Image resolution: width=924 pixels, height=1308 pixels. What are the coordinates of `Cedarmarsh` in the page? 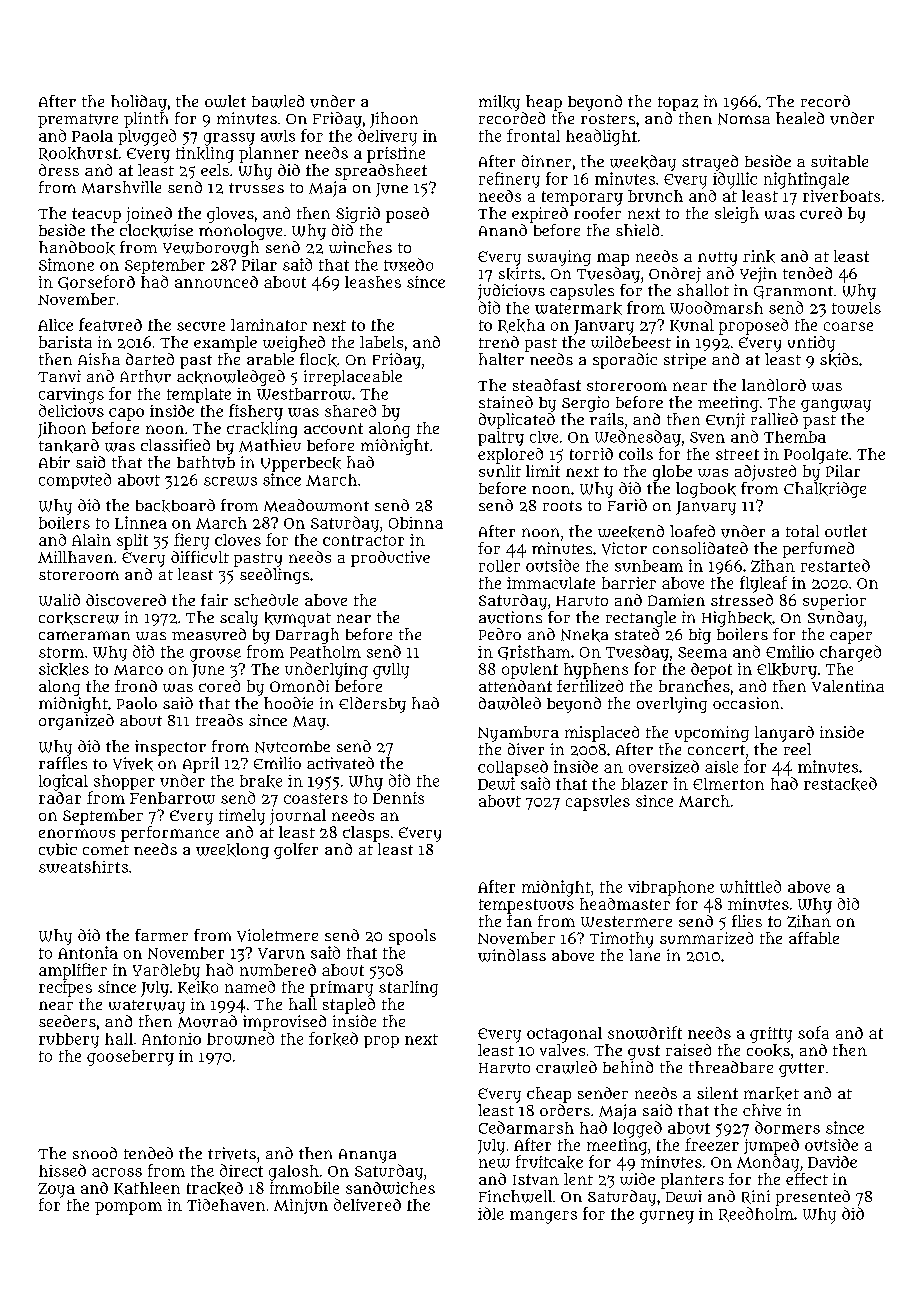 It's located at (526, 1127).
